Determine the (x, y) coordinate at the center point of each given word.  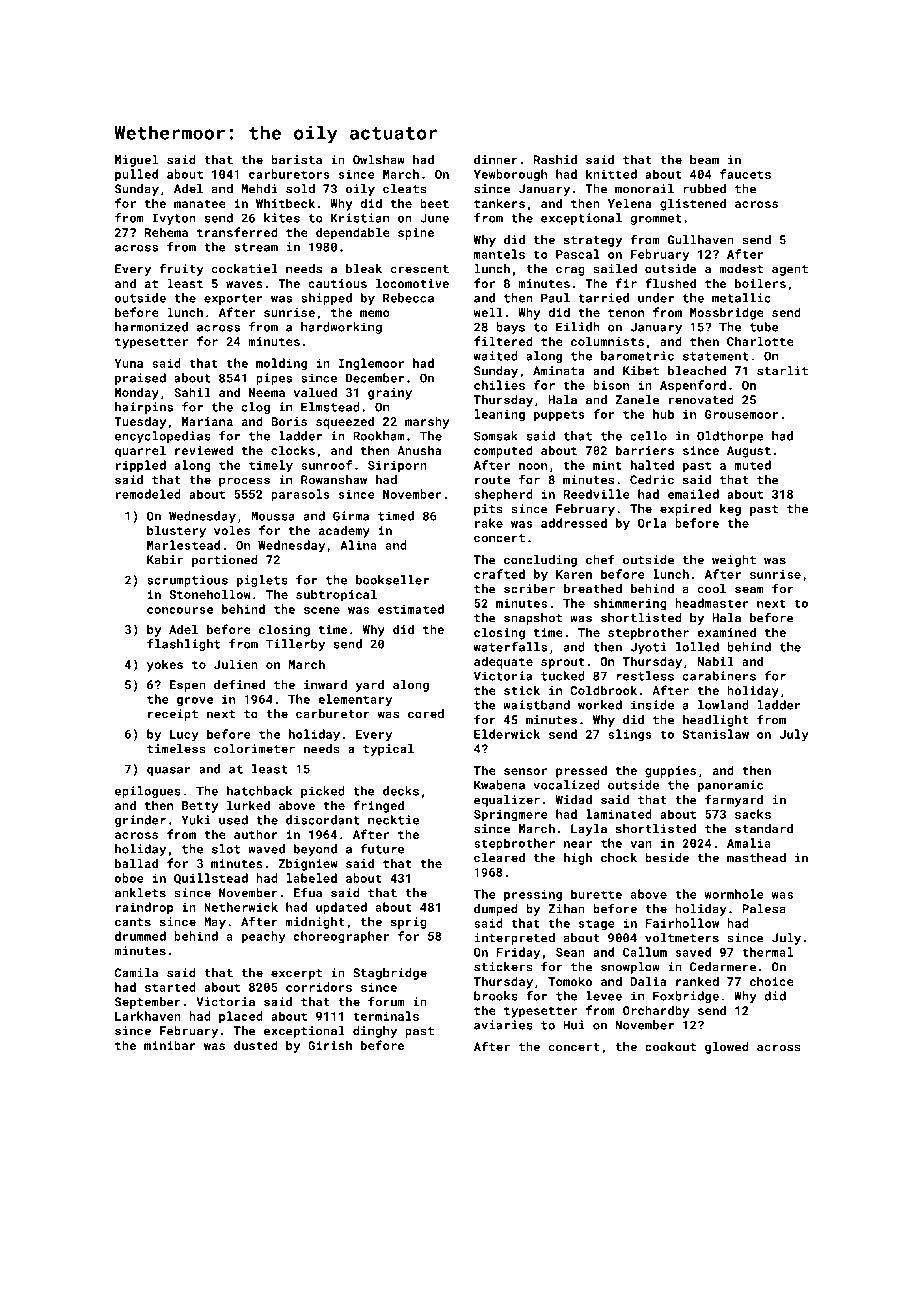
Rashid (555, 160)
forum (386, 1001)
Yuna (128, 363)
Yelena (630, 203)
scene (322, 610)
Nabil (716, 661)
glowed (727, 1048)
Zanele (637, 400)
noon (533, 466)
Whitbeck (285, 203)
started (170, 987)
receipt (173, 715)
